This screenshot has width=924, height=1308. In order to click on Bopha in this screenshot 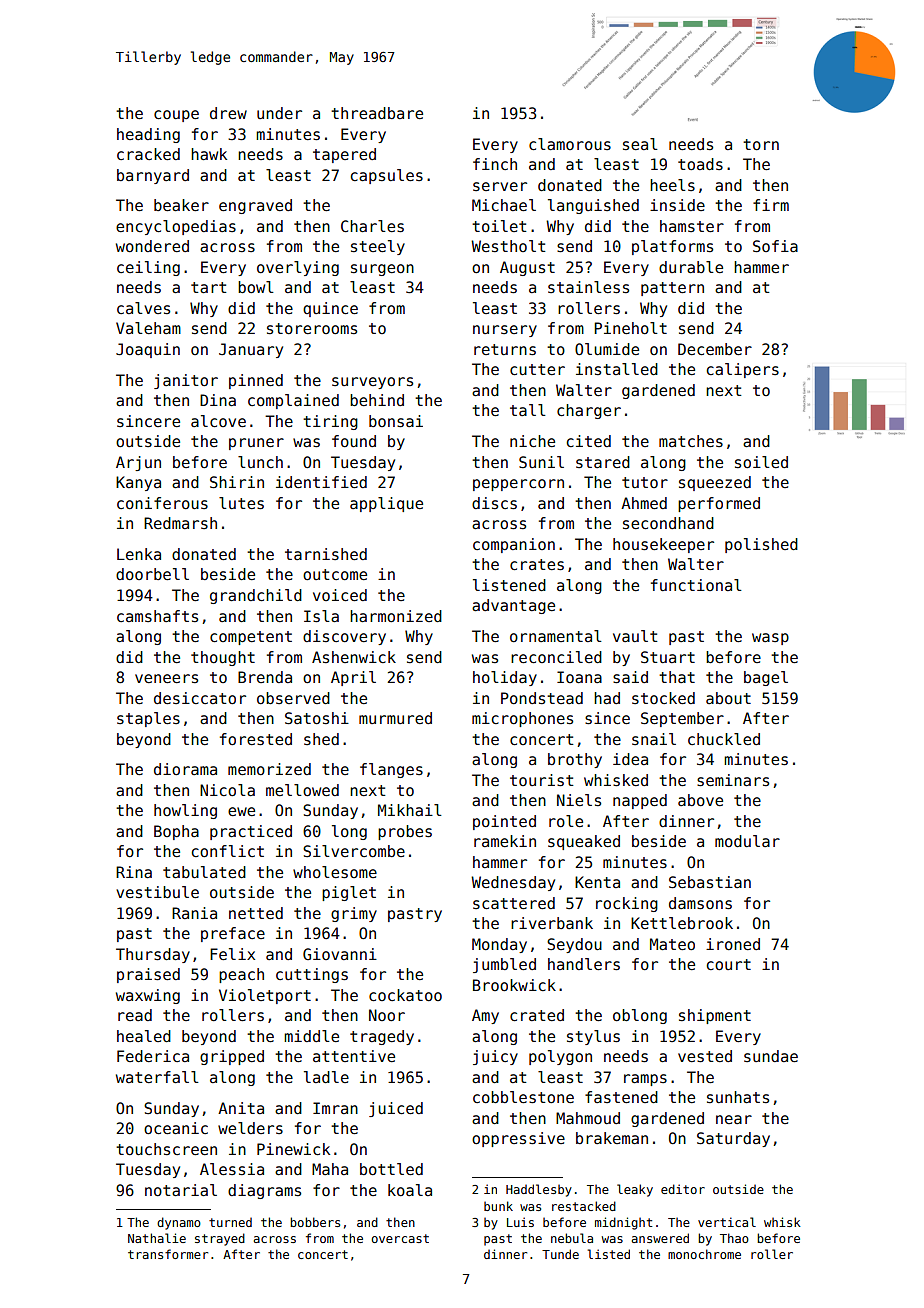, I will do `click(176, 832)`.
